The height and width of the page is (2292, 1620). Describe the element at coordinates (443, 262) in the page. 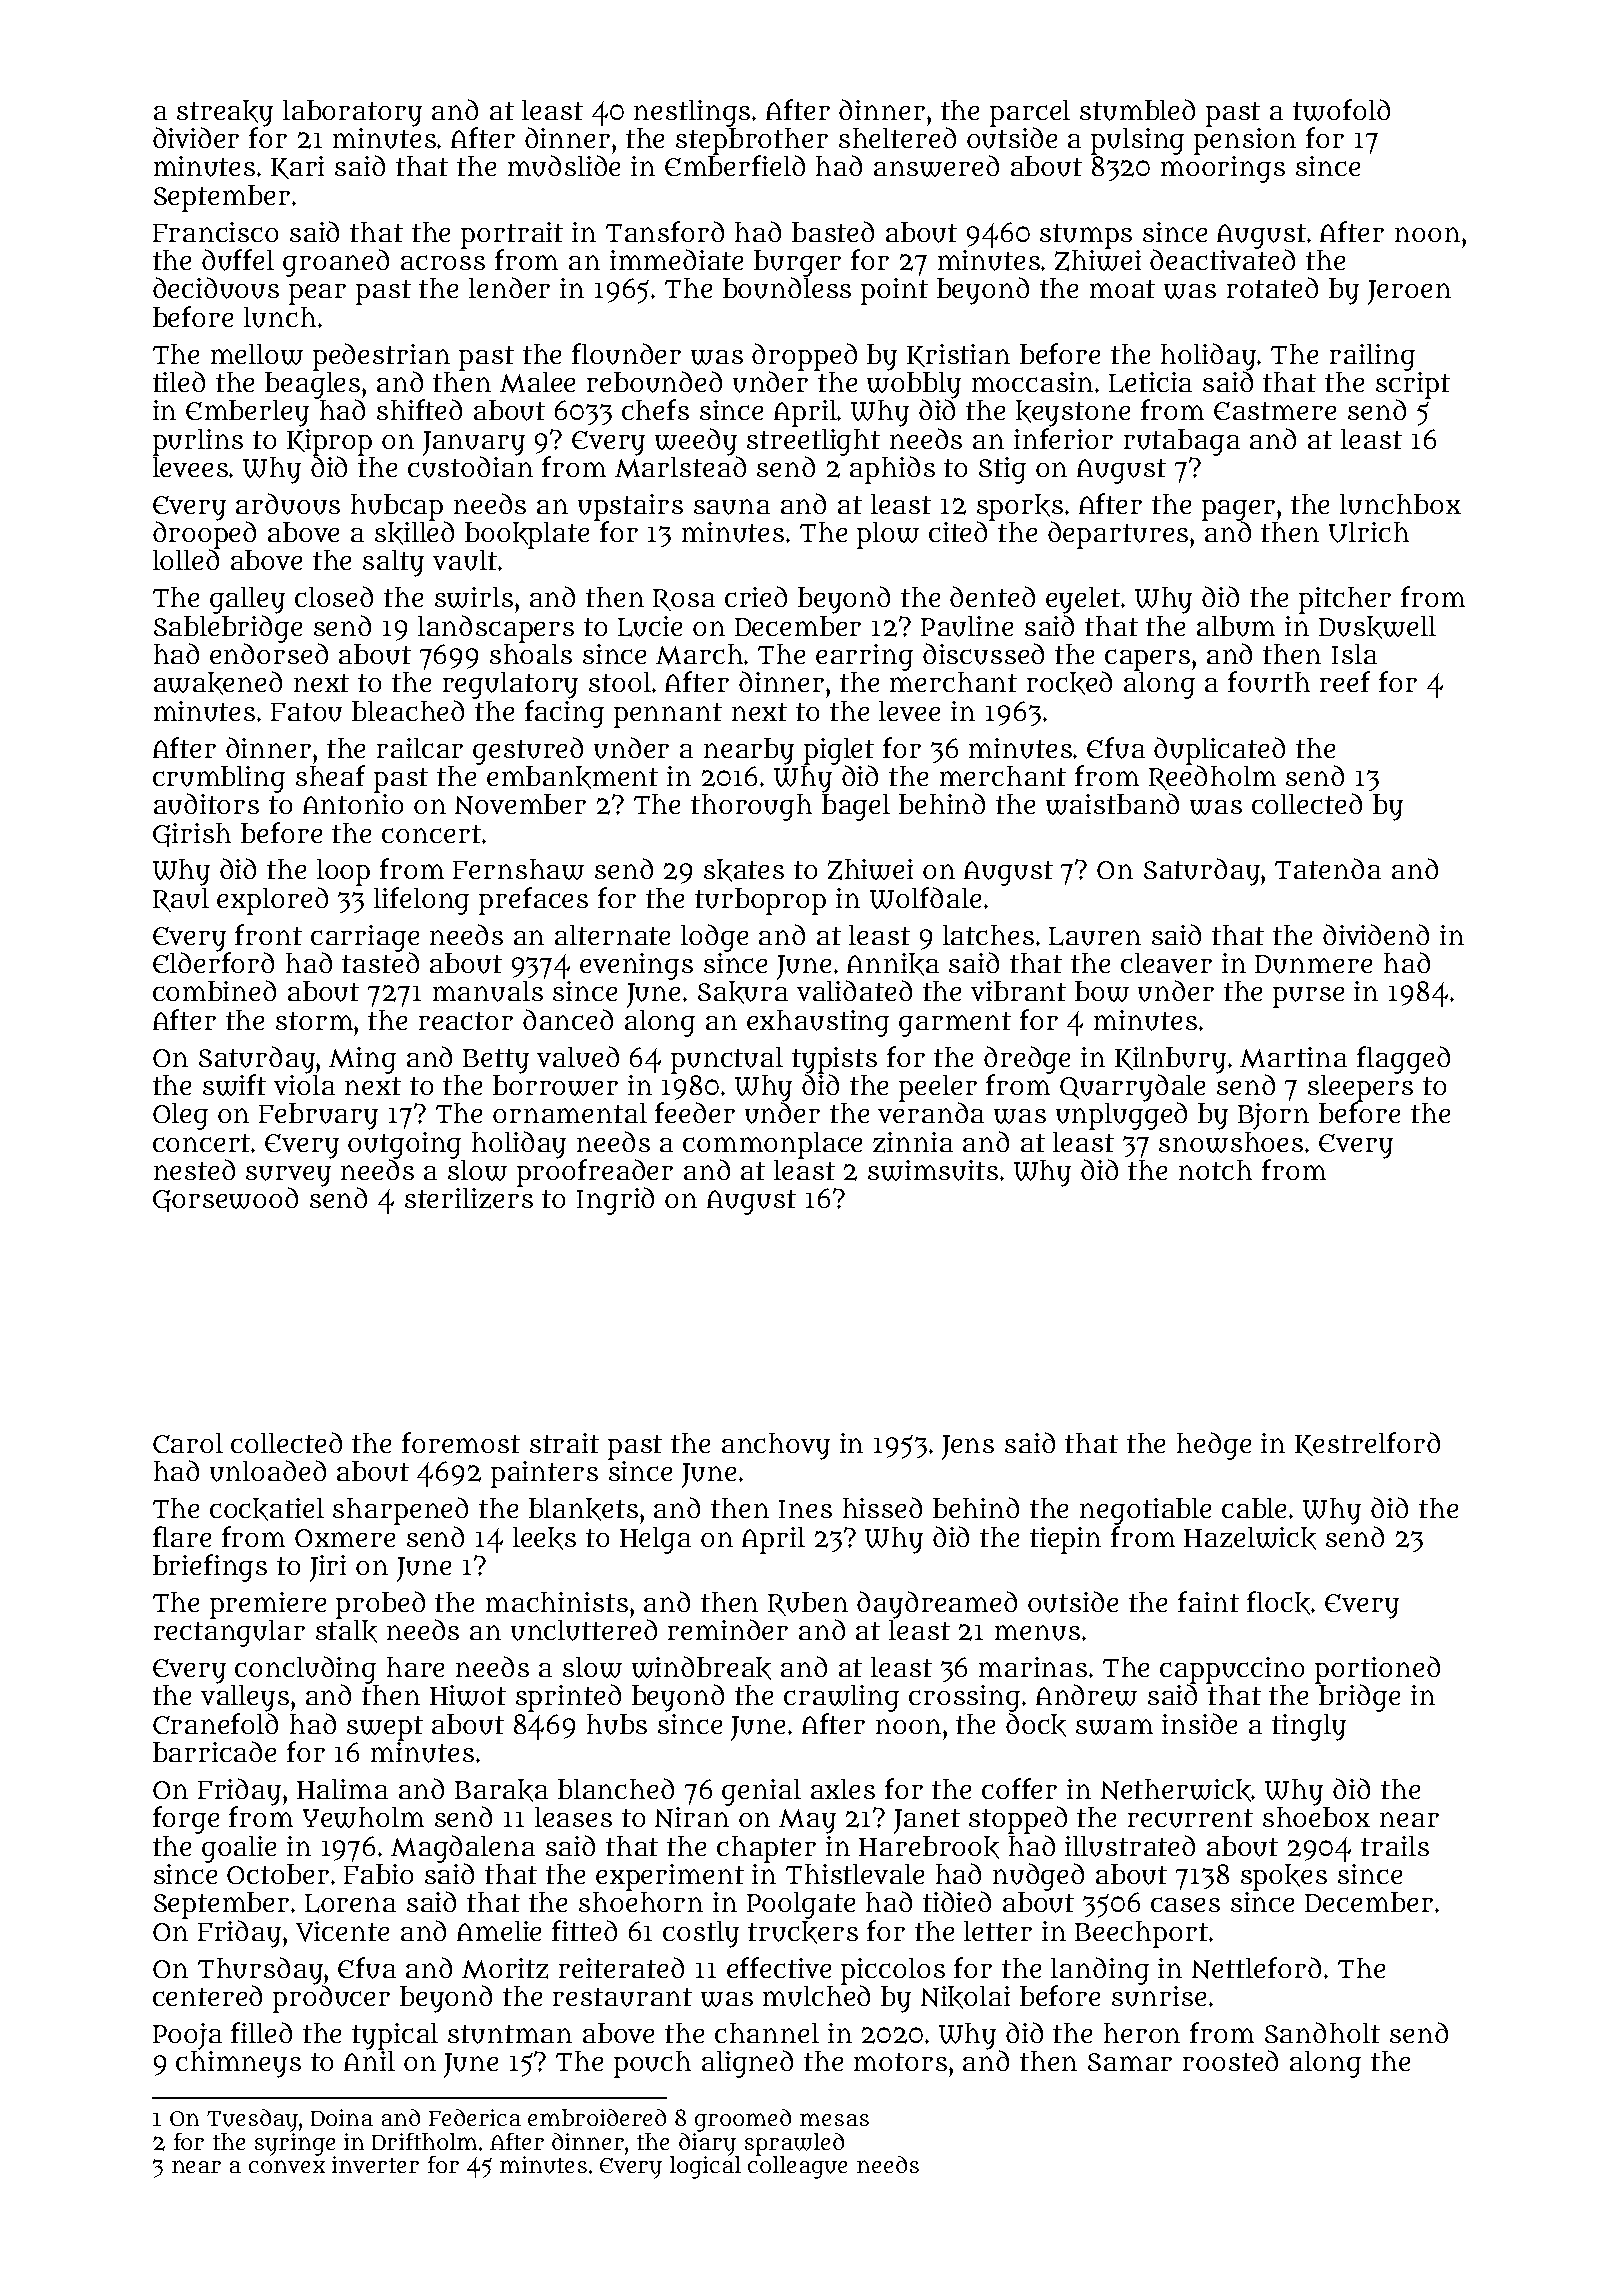

I see `across` at that location.
